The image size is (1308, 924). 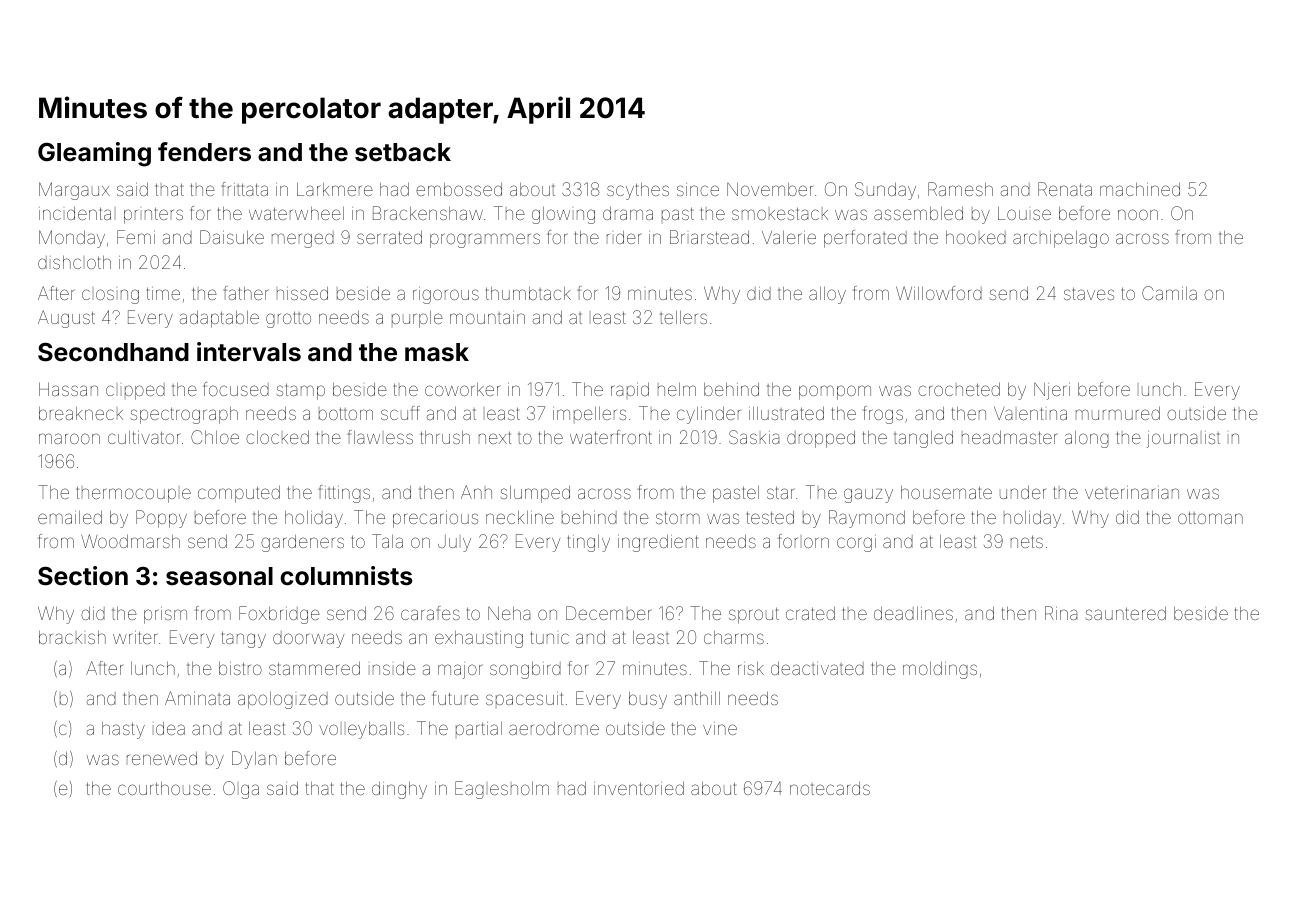 What do you see at coordinates (885, 191) in the document?
I see `Sunday` at bounding box center [885, 191].
